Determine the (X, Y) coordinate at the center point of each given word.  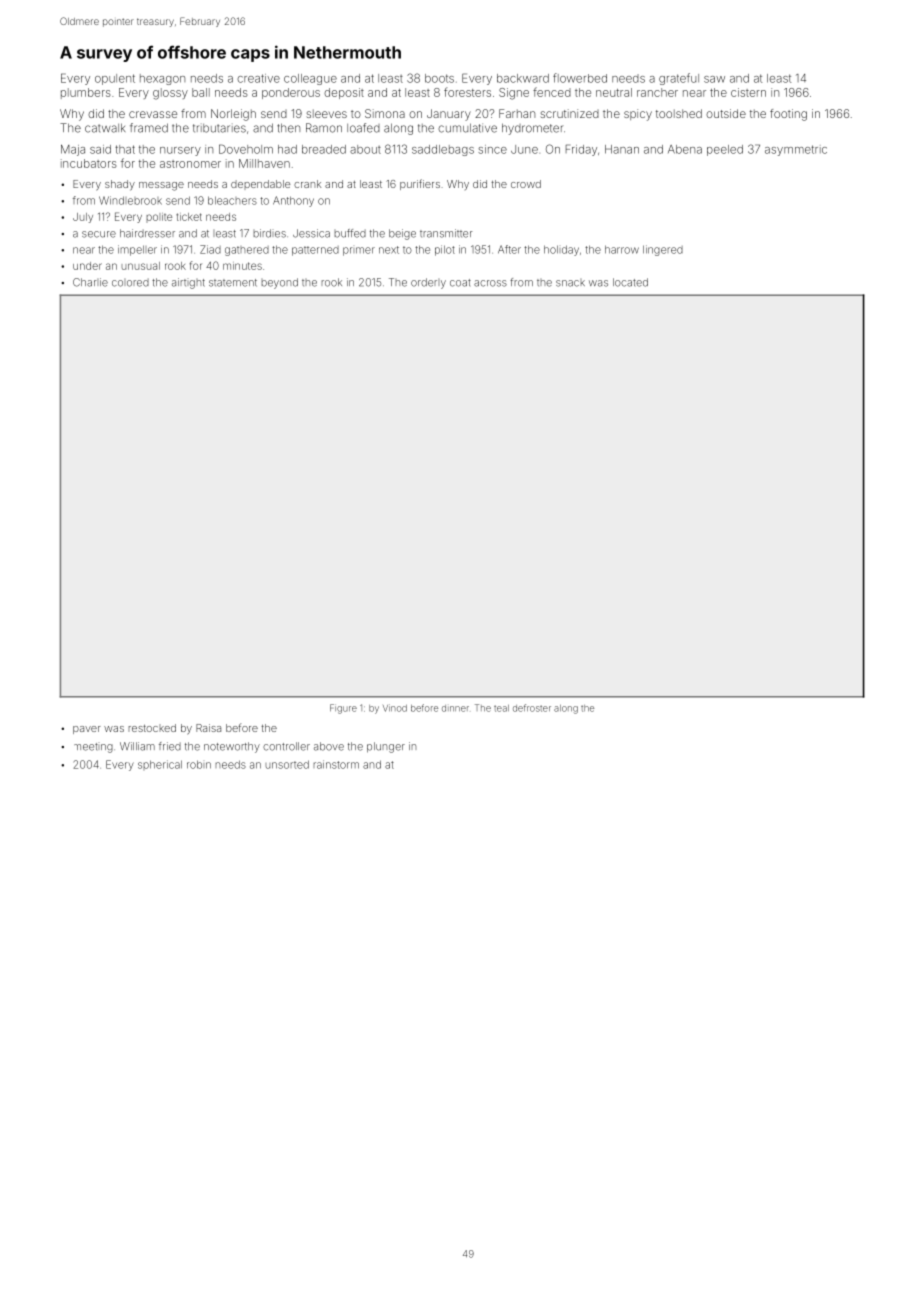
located (630, 282)
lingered (663, 250)
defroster (532, 708)
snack (570, 283)
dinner (455, 708)
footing (788, 115)
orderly (428, 283)
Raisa (208, 728)
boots (439, 78)
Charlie (90, 282)
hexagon (162, 79)
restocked (152, 728)
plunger (386, 747)
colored (130, 283)
